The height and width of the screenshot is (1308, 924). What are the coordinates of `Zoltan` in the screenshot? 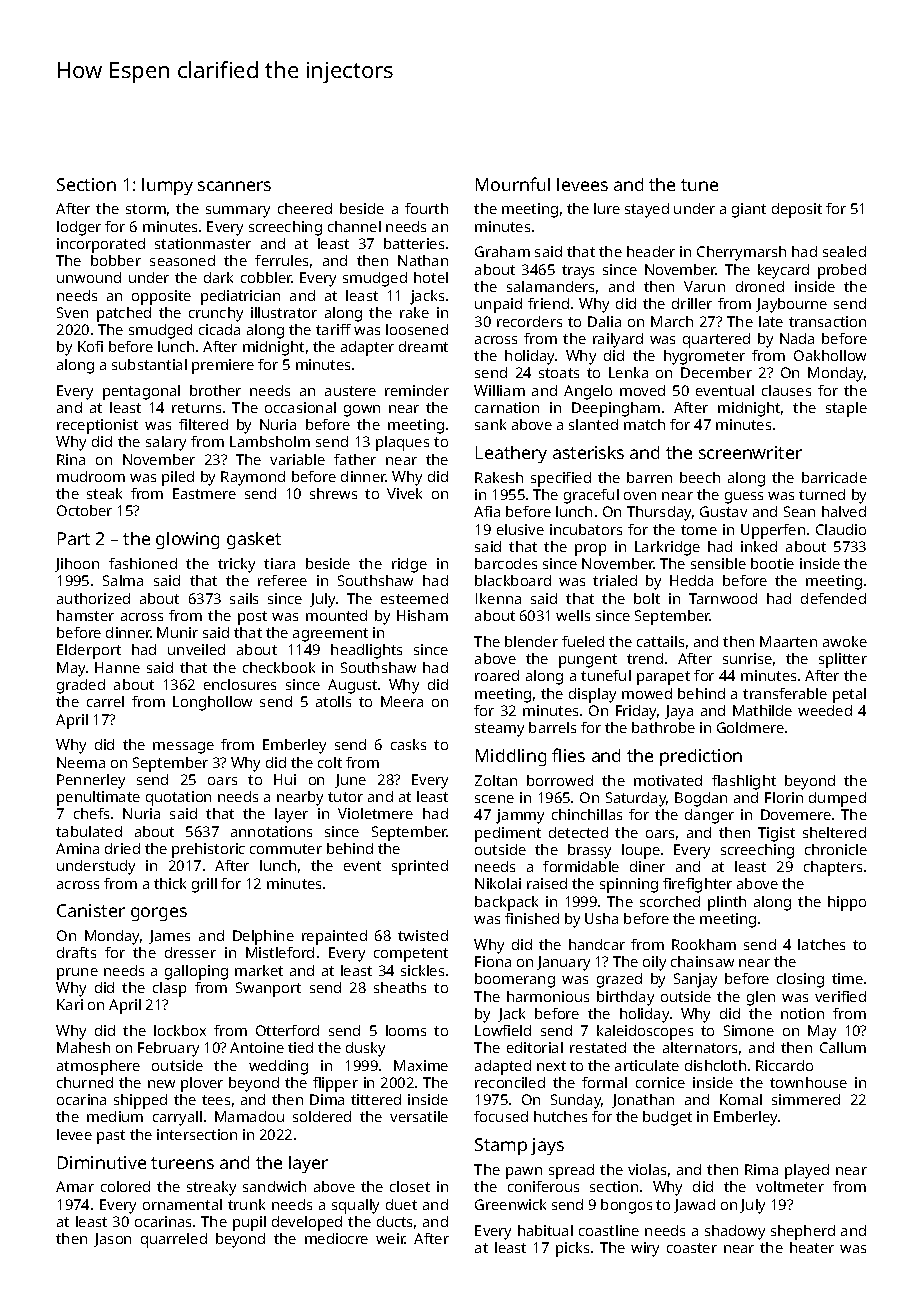 It's located at (496, 780).
